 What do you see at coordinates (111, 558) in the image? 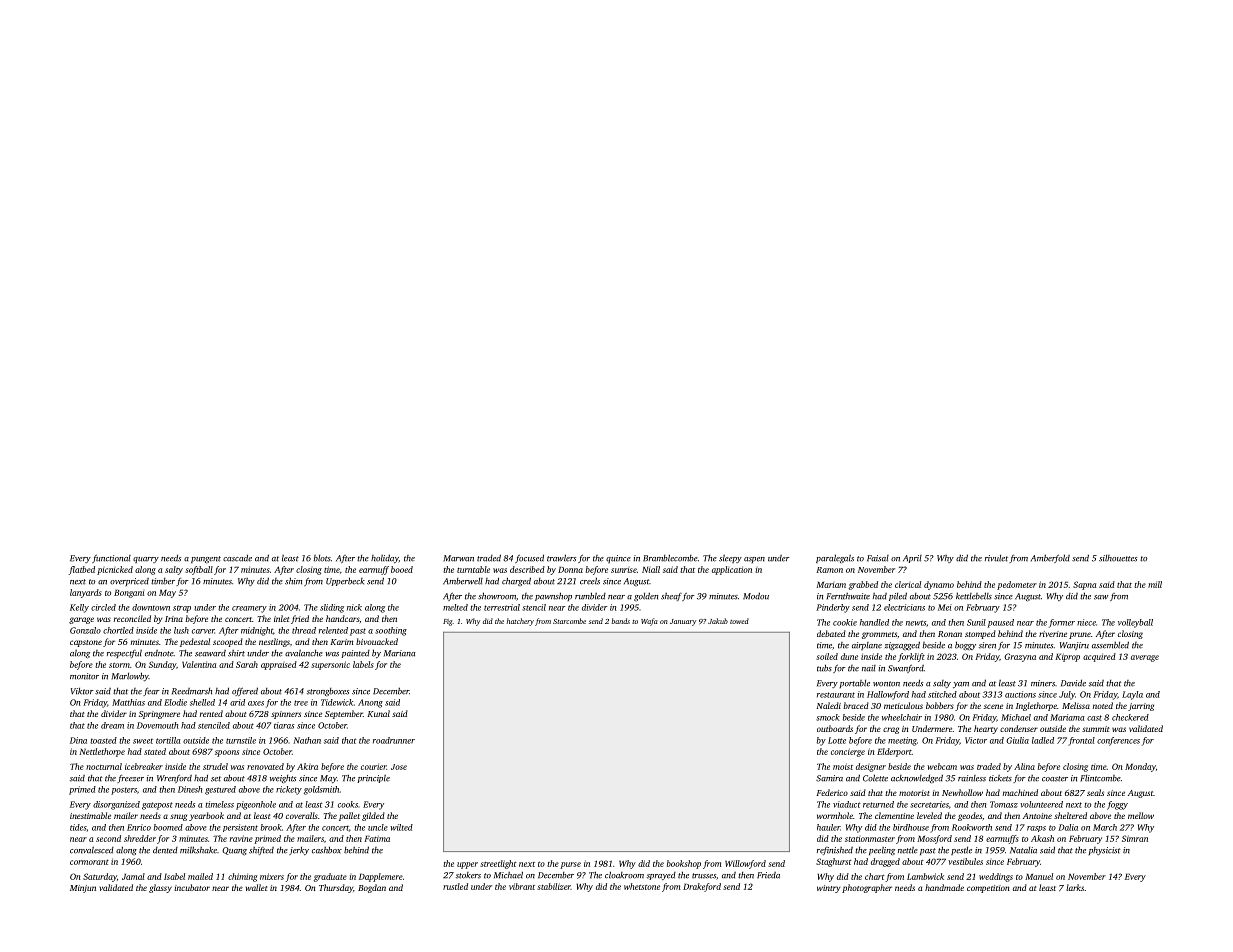
I see `functional` at bounding box center [111, 558].
